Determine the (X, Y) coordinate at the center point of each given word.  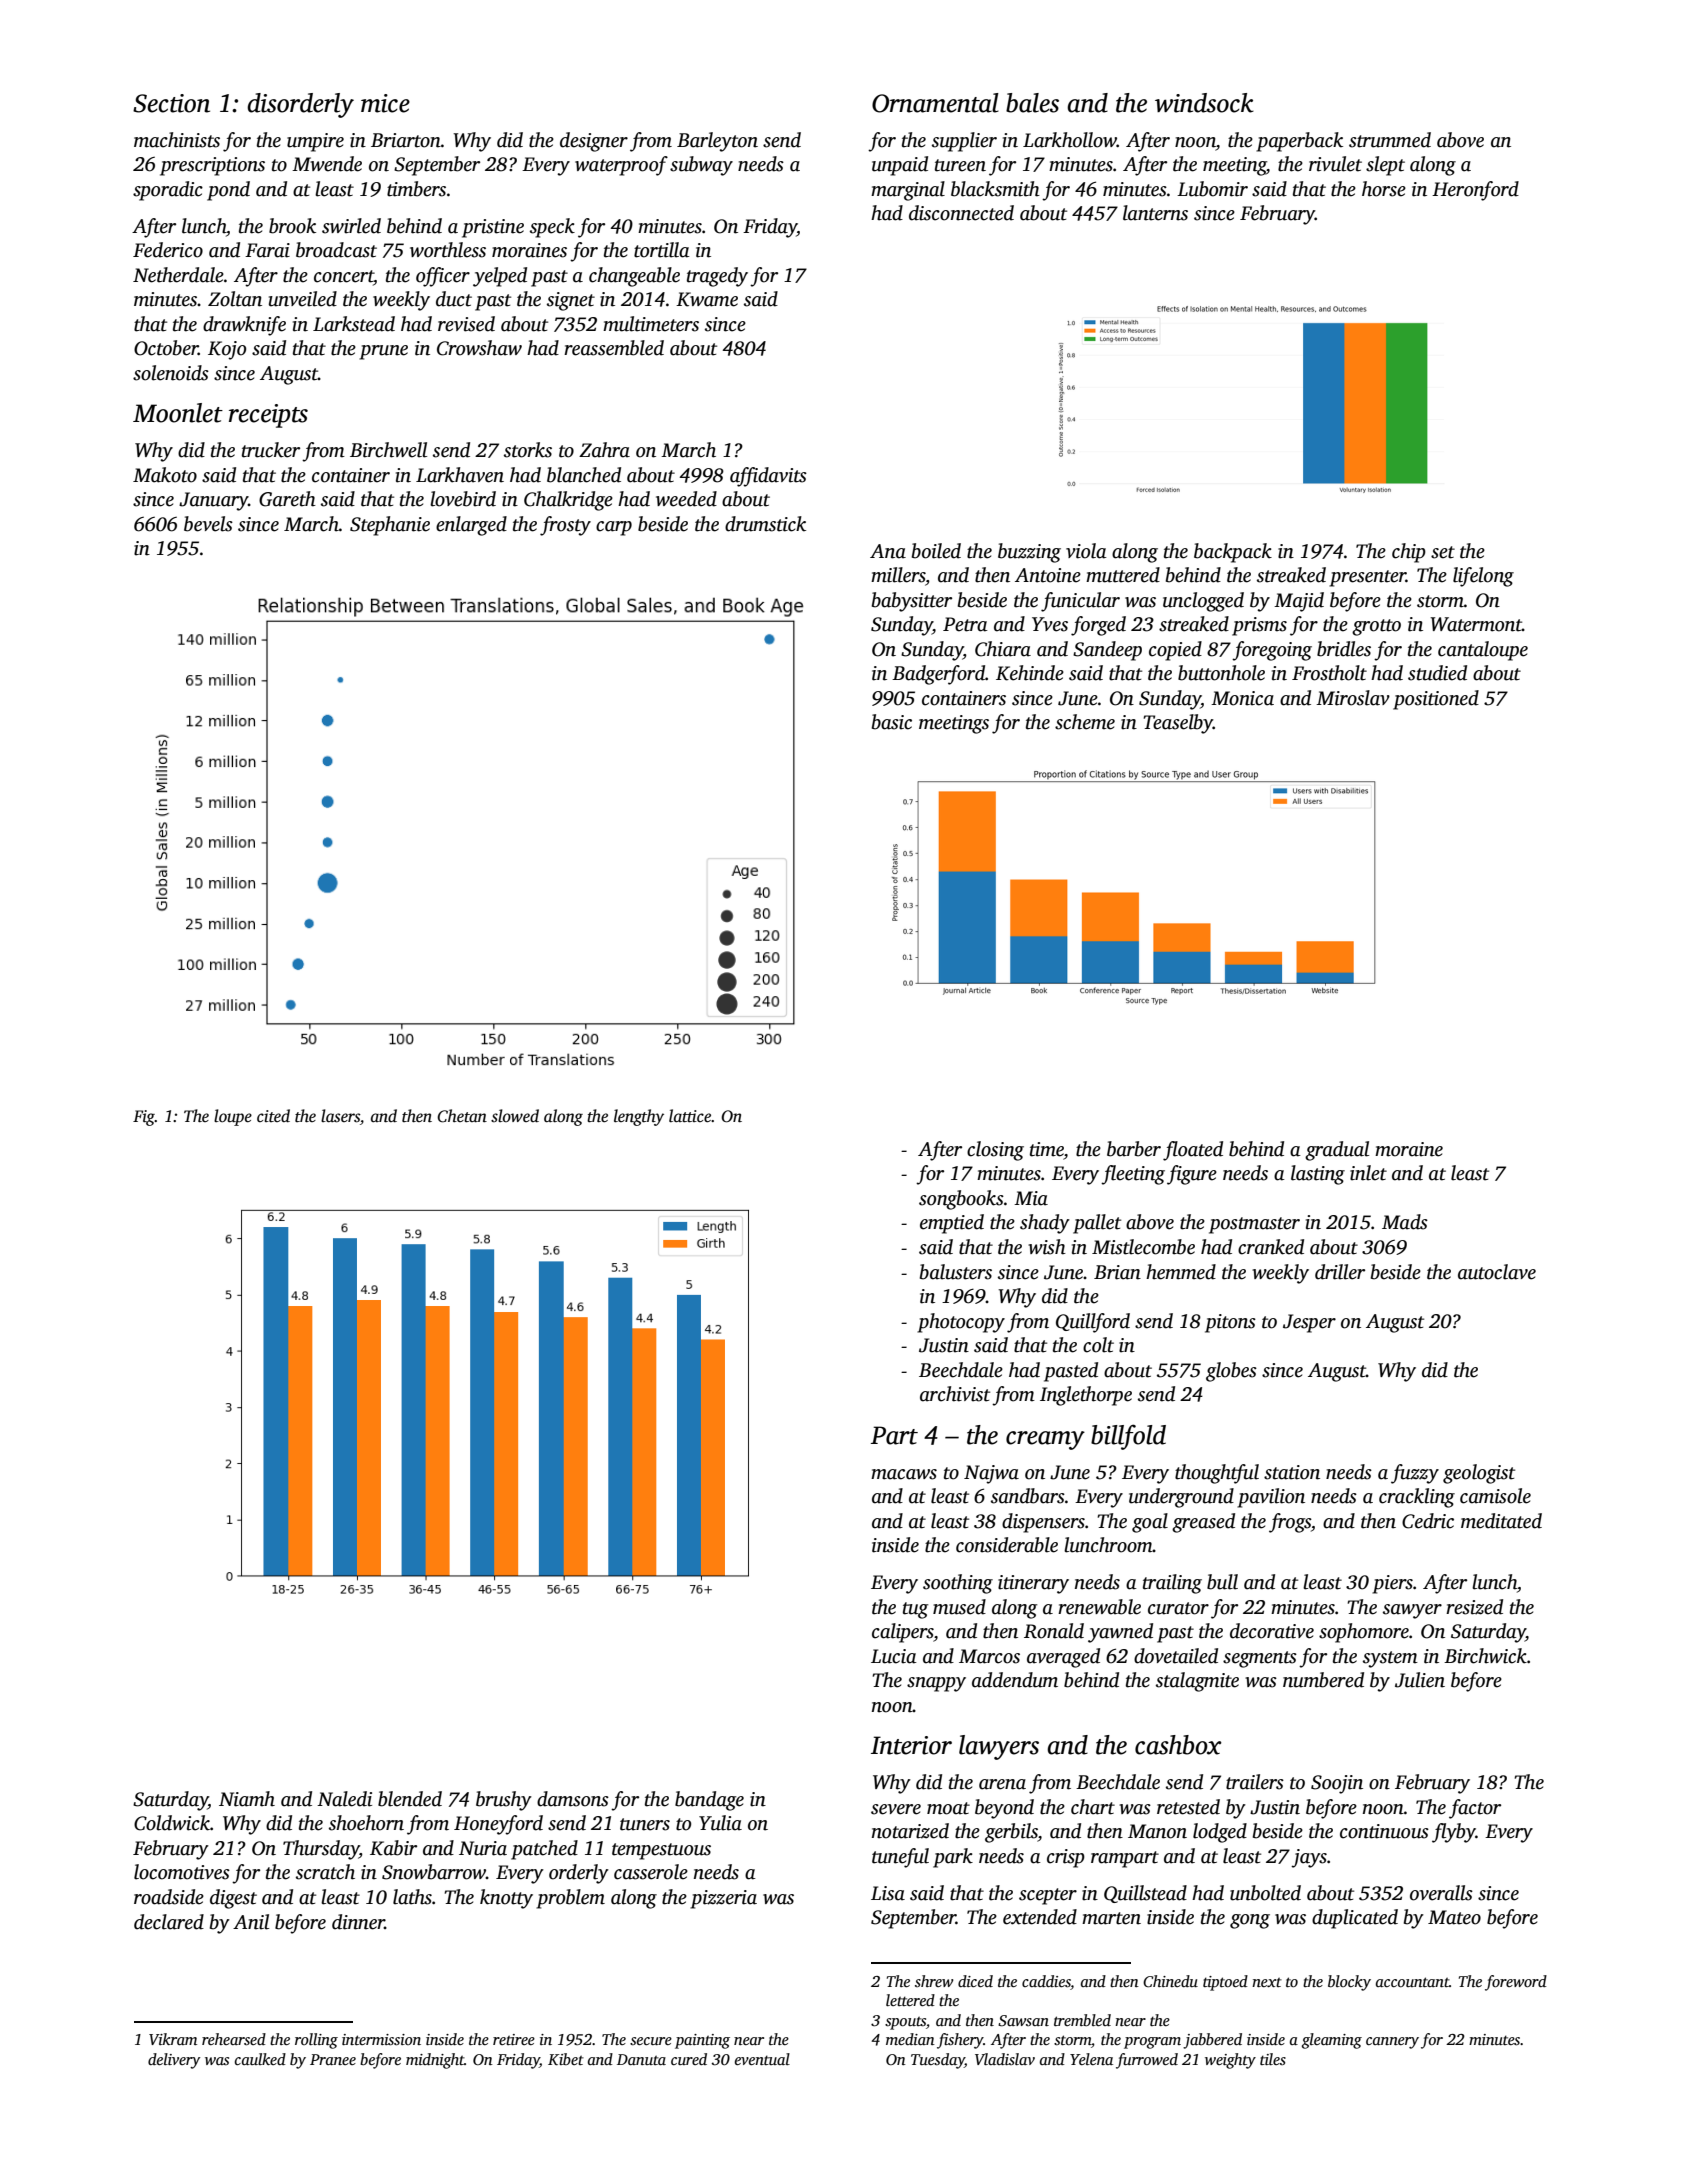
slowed (515, 1116)
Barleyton (717, 142)
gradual (1337, 1151)
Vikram (173, 2039)
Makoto (165, 475)
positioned (1436, 700)
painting (702, 2041)
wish (1047, 1247)
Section (171, 103)
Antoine (1048, 575)
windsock (1204, 103)
